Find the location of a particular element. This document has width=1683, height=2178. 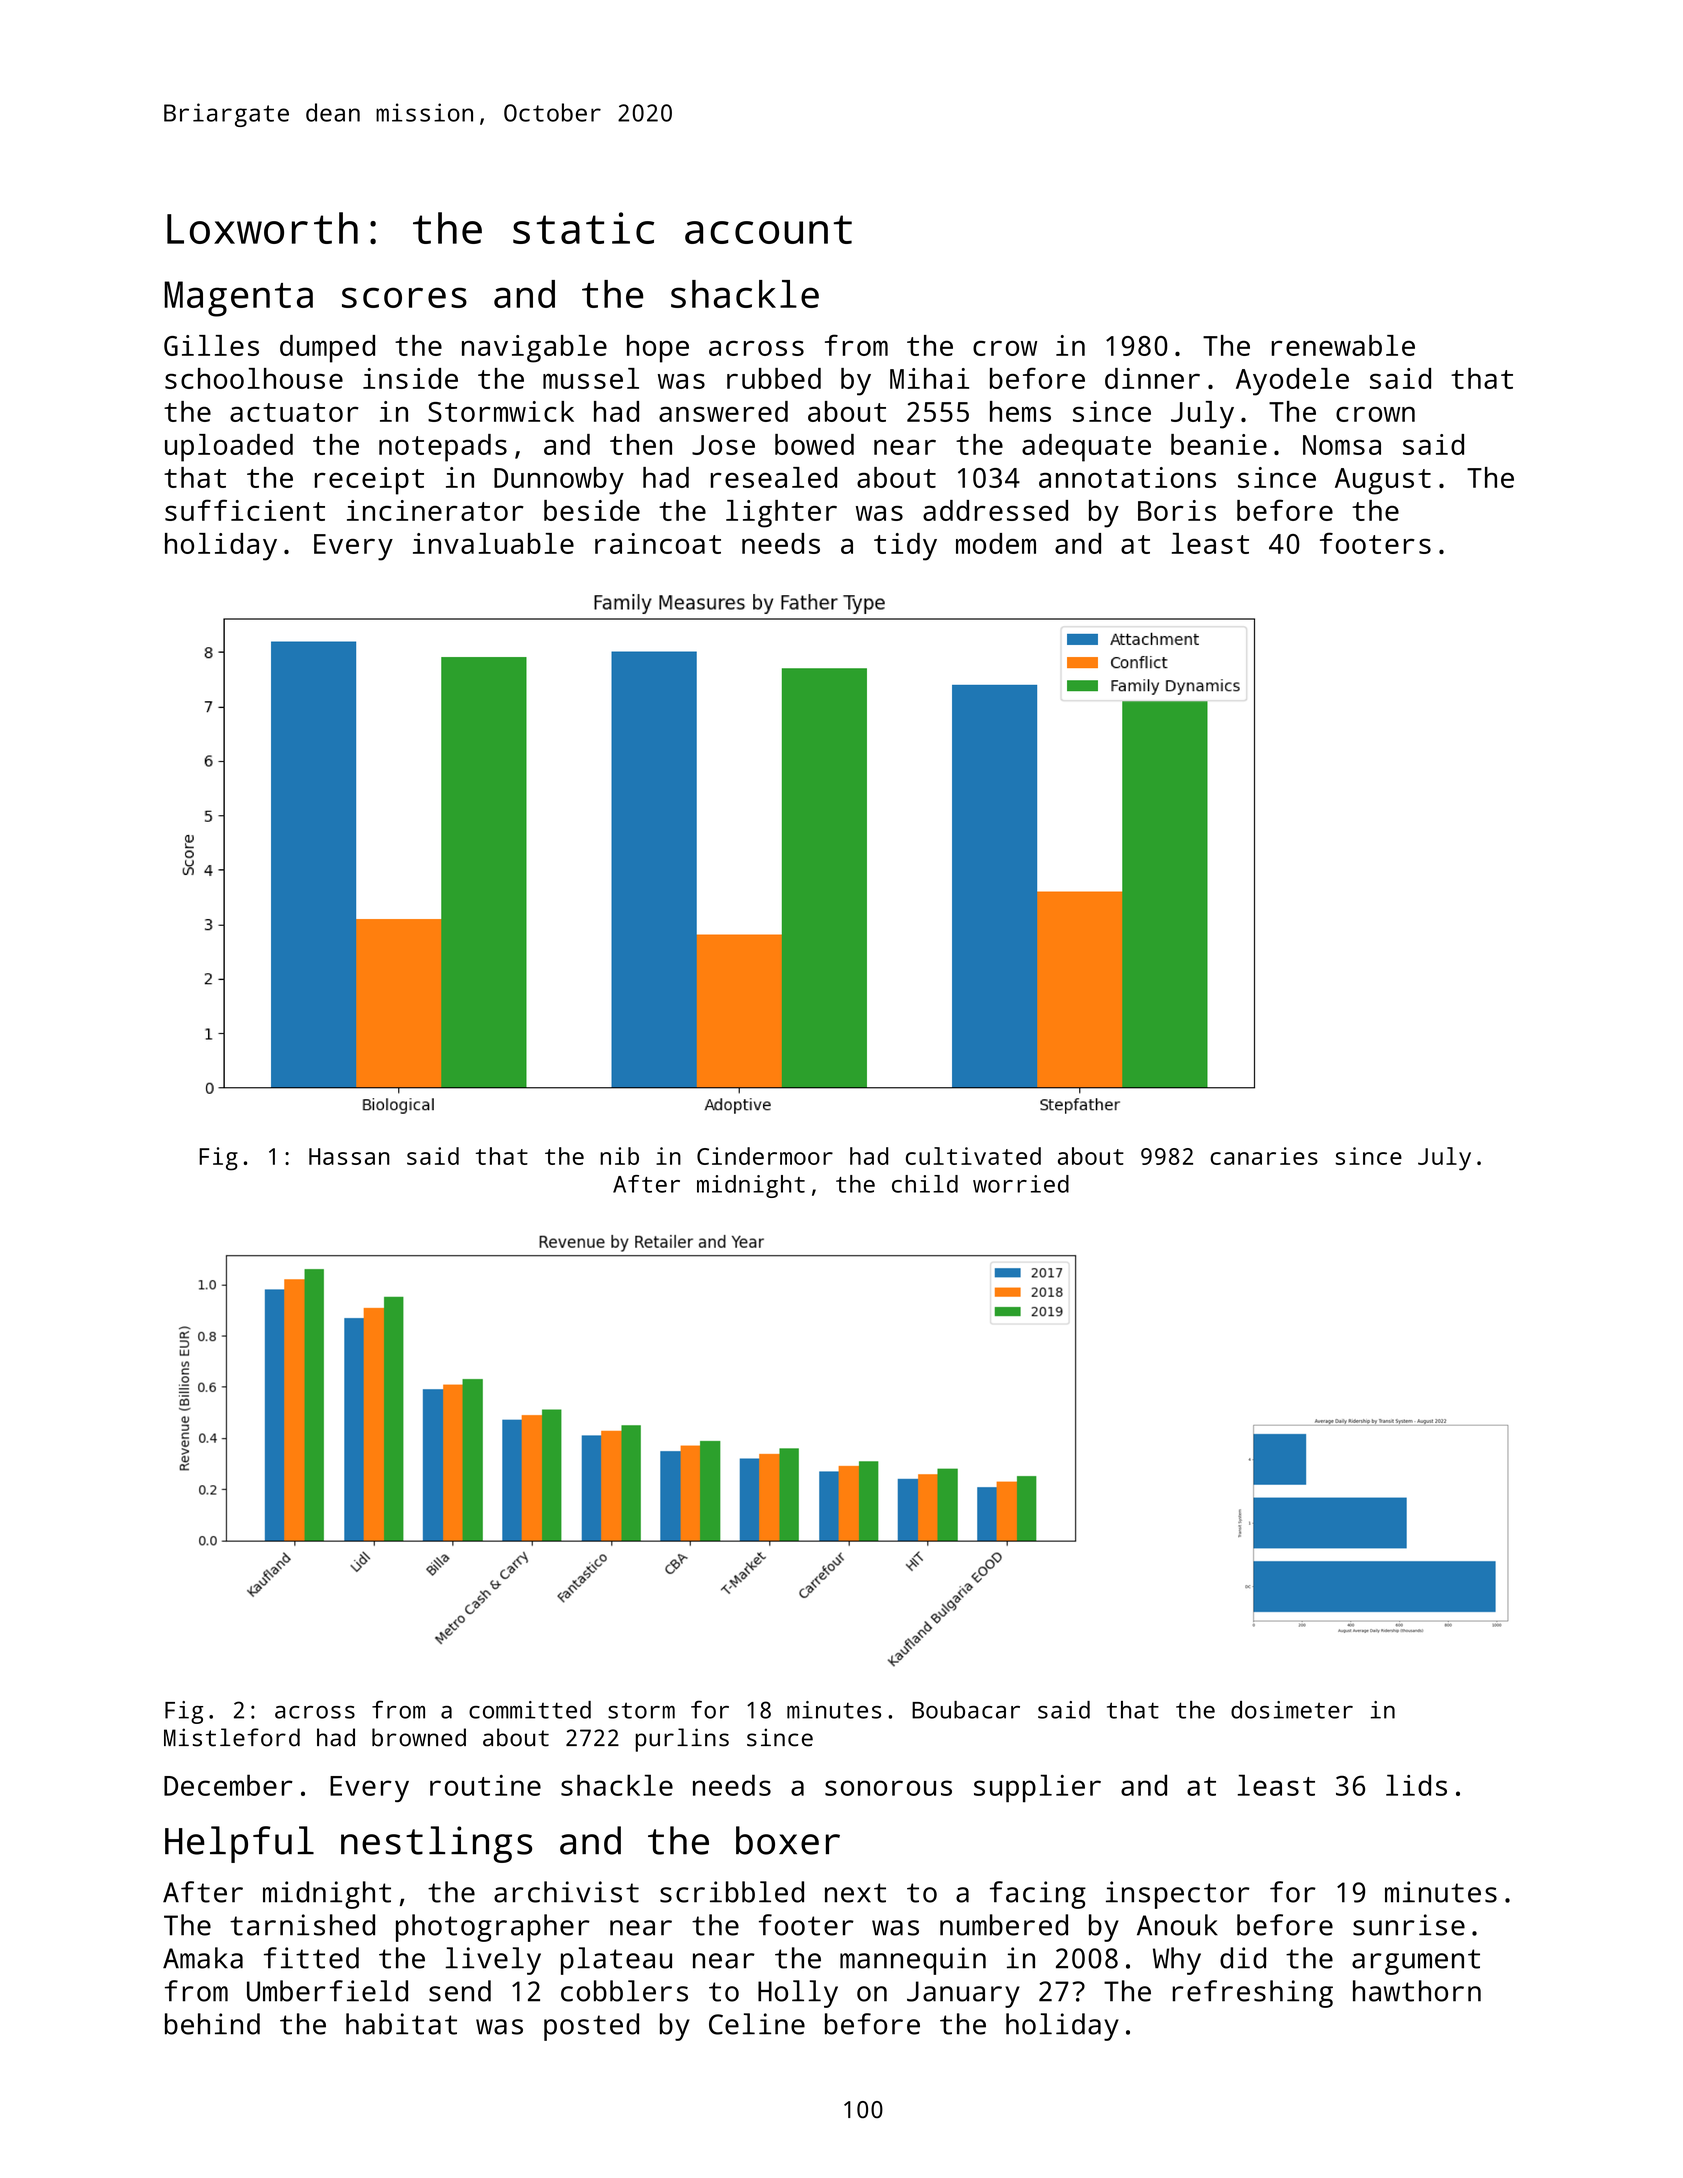

canaries is located at coordinates (1264, 1156).
